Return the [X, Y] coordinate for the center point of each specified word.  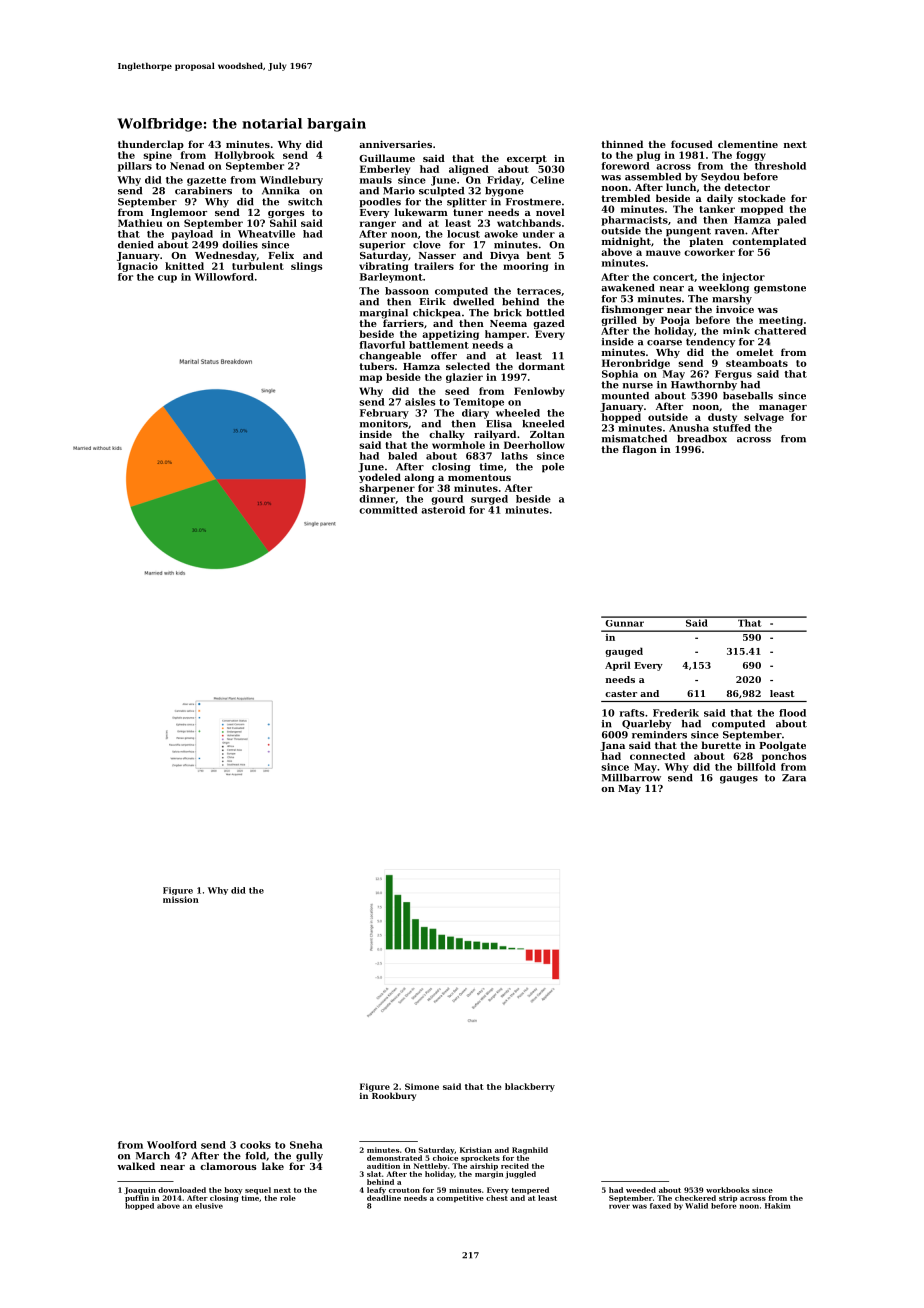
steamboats [757, 363]
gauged [624, 652]
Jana [612, 746]
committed [388, 510]
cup [167, 279]
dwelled [473, 302]
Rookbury [394, 1096]
